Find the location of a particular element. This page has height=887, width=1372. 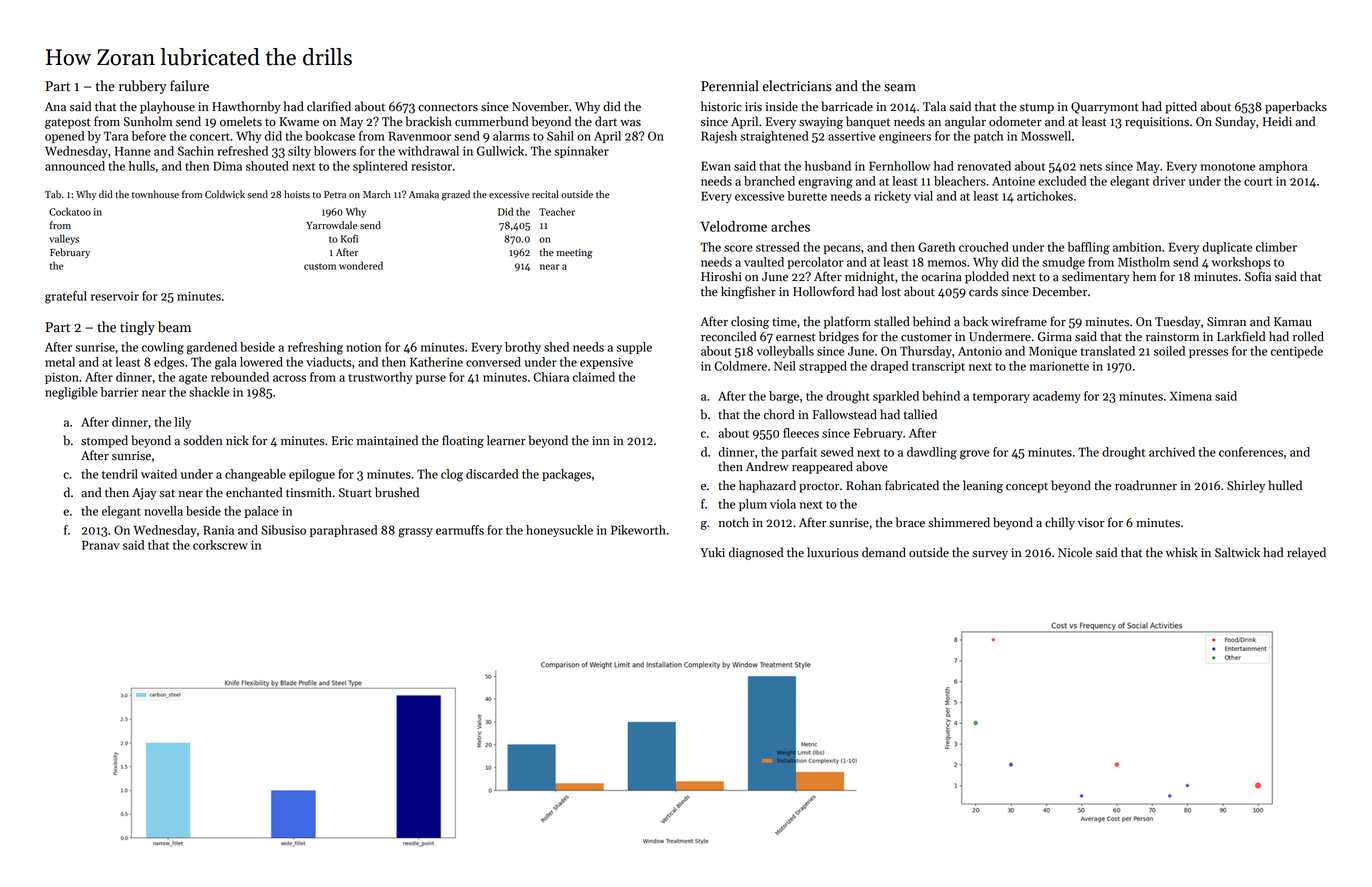

corkscrew is located at coordinates (220, 545).
